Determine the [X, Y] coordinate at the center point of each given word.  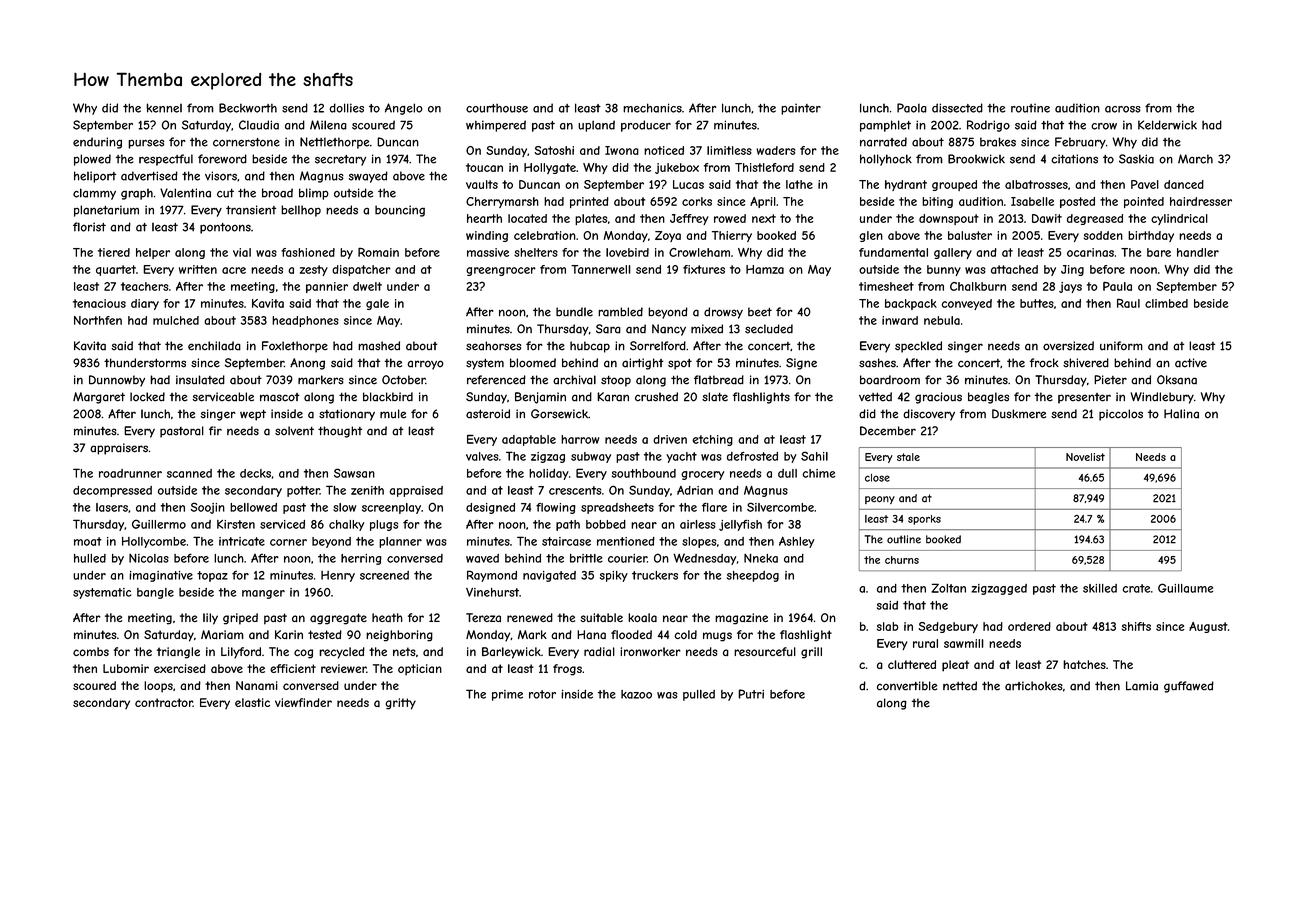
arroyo [425, 365]
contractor [164, 702]
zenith [367, 490]
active [1191, 363]
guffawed [1189, 687]
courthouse [497, 108]
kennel [164, 108]
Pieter [1110, 380]
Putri [751, 694]
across [1123, 109]
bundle [574, 312]
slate [715, 397]
